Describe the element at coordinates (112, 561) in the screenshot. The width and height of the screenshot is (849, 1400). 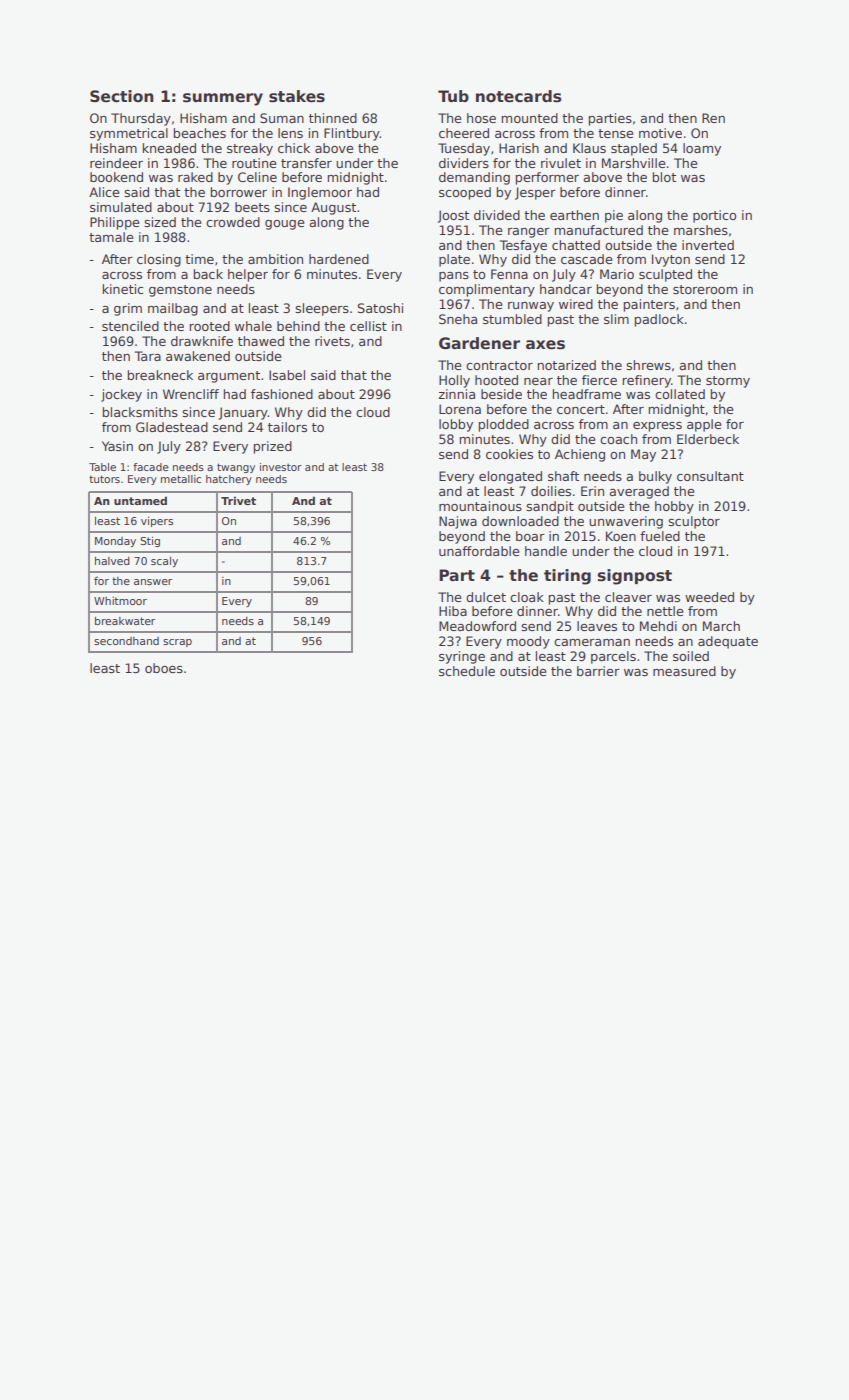
I see `halved` at that location.
